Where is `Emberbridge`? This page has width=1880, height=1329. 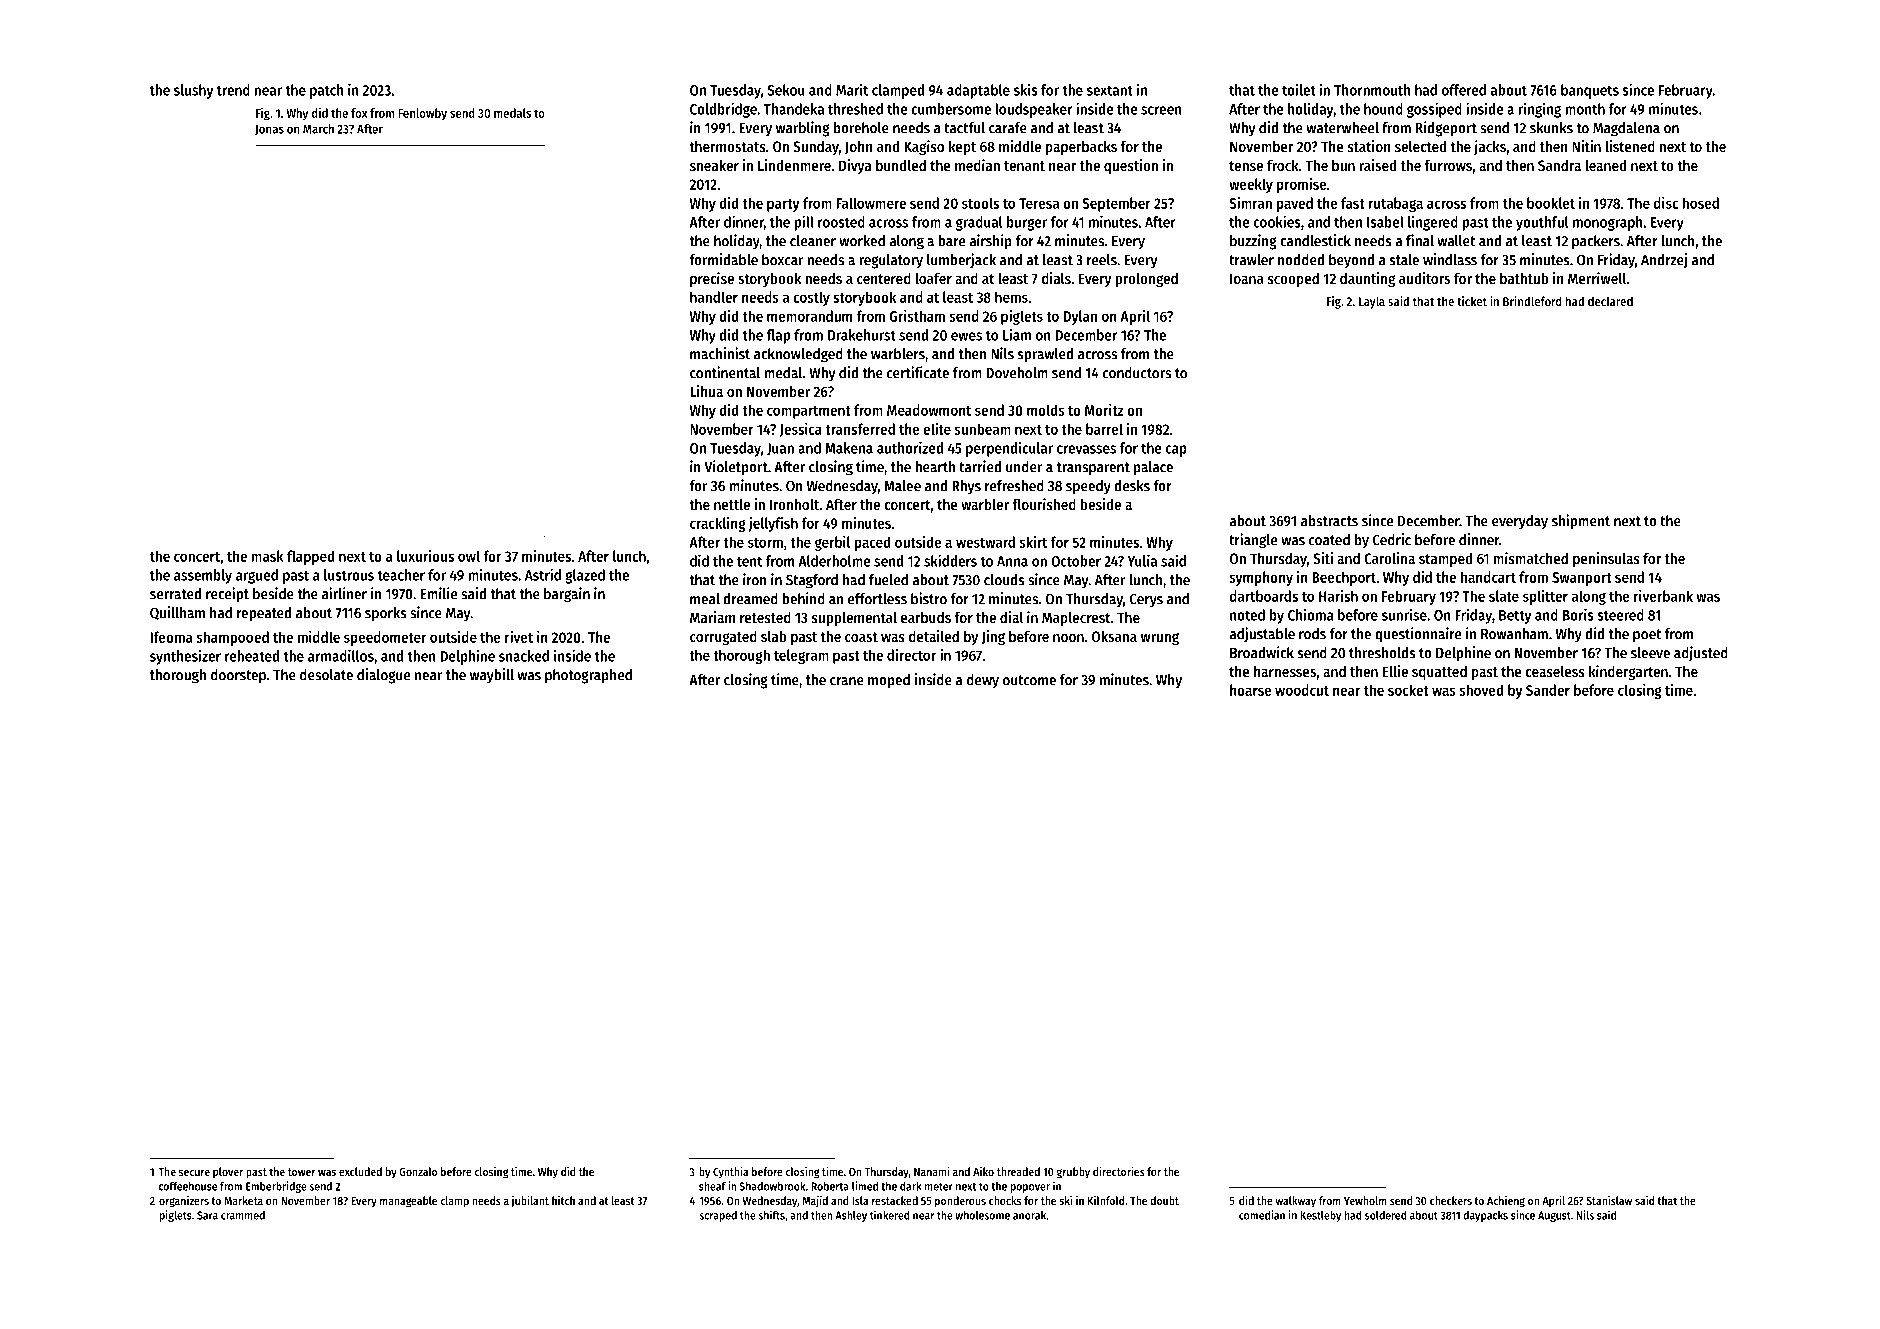 Emberbridge is located at coordinates (276, 1187).
